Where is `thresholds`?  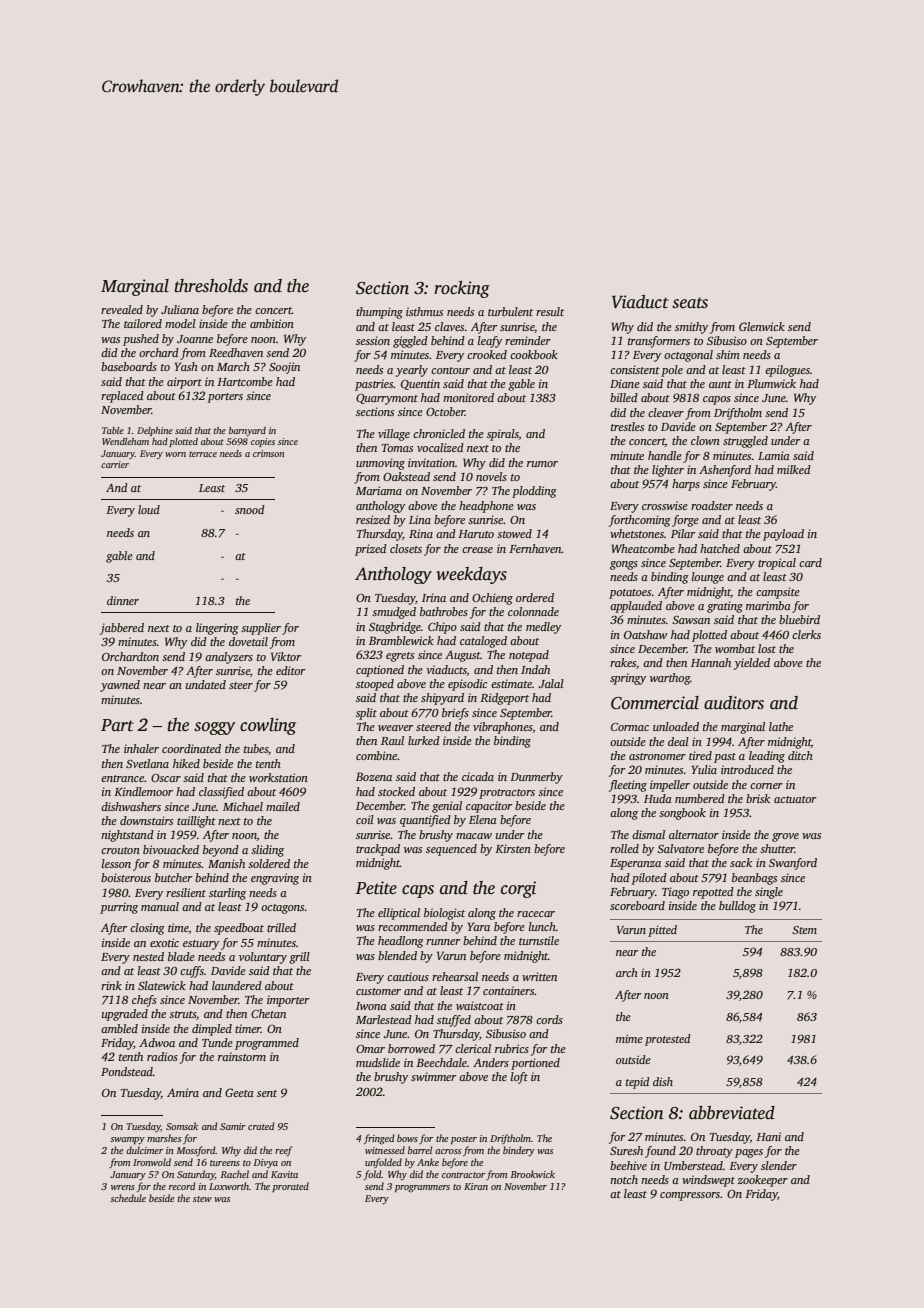
thresholds is located at coordinates (211, 286).
